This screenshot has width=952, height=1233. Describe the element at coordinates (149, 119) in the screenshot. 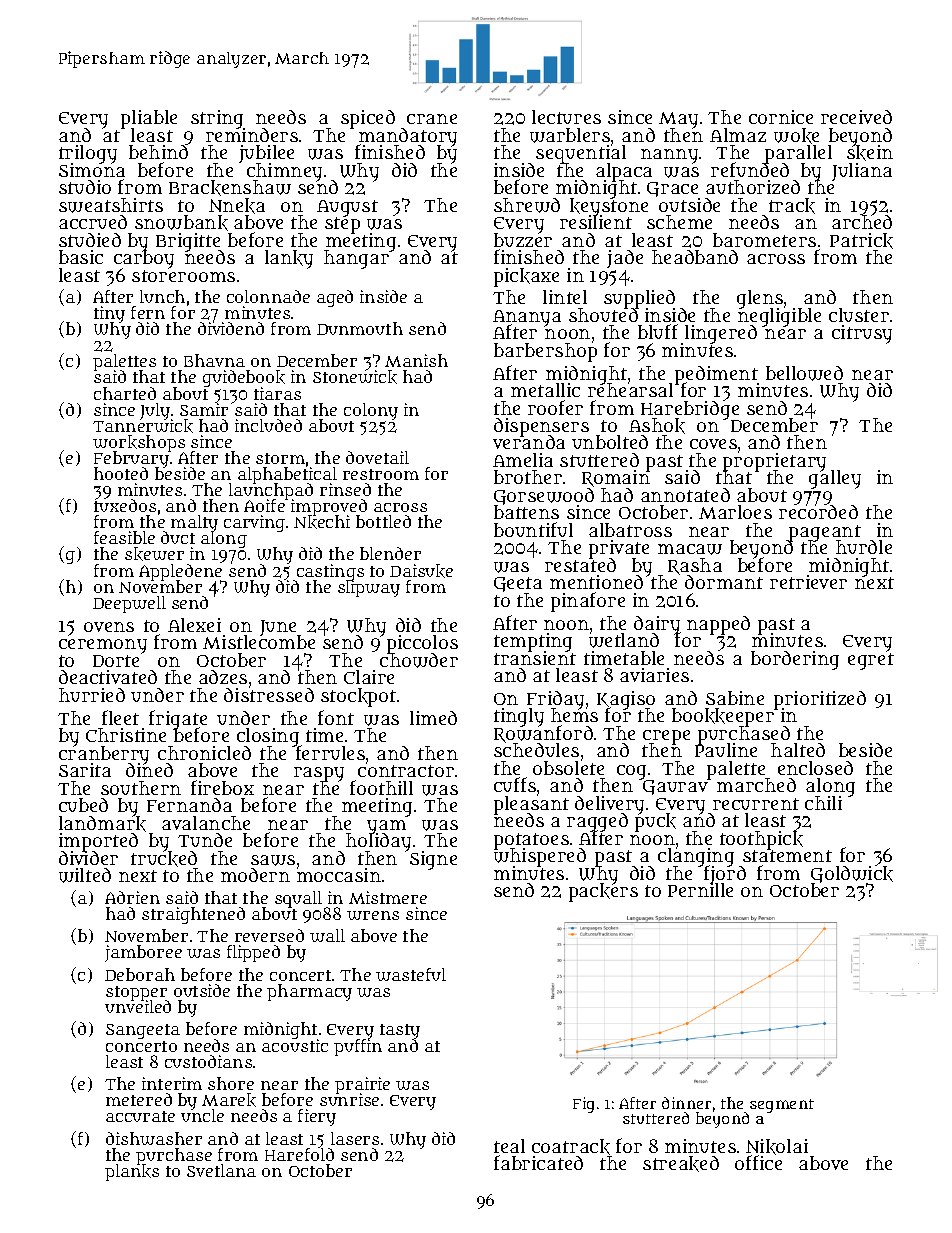

I see `pliable` at that location.
